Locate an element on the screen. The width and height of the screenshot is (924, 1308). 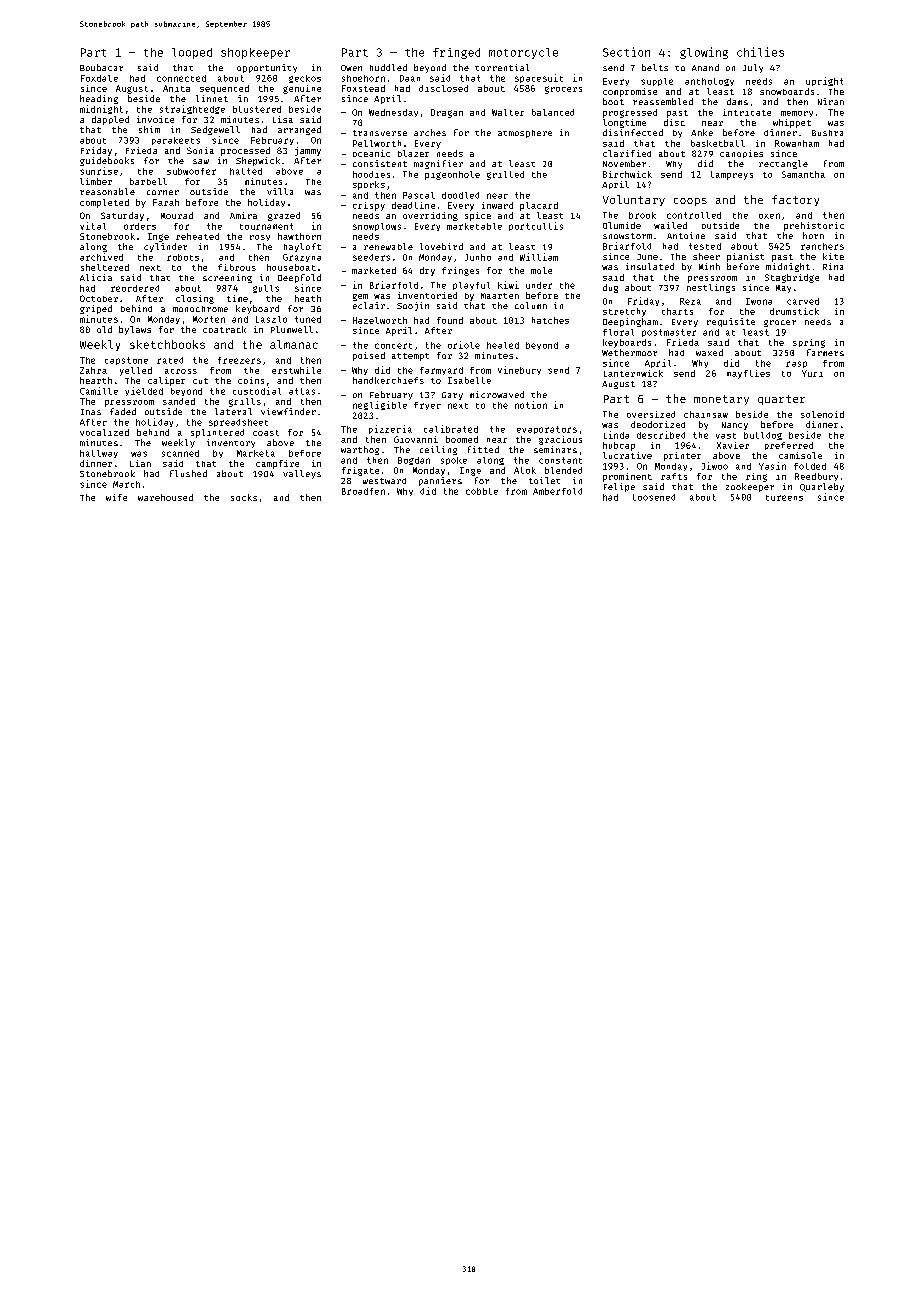
wife is located at coordinates (116, 497).
